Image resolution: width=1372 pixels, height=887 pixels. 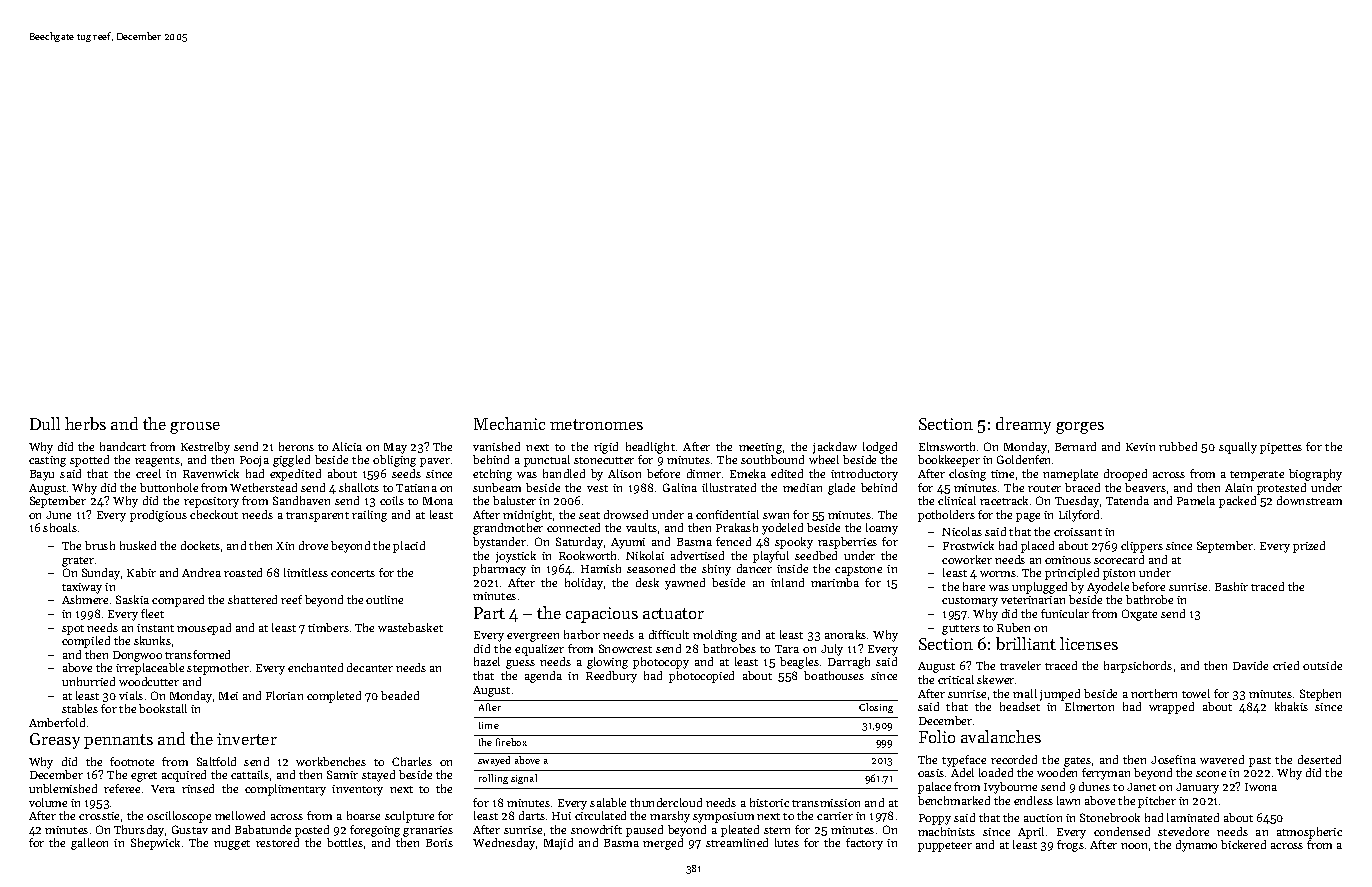 What do you see at coordinates (602, 615) in the screenshot?
I see `capacious` at bounding box center [602, 615].
